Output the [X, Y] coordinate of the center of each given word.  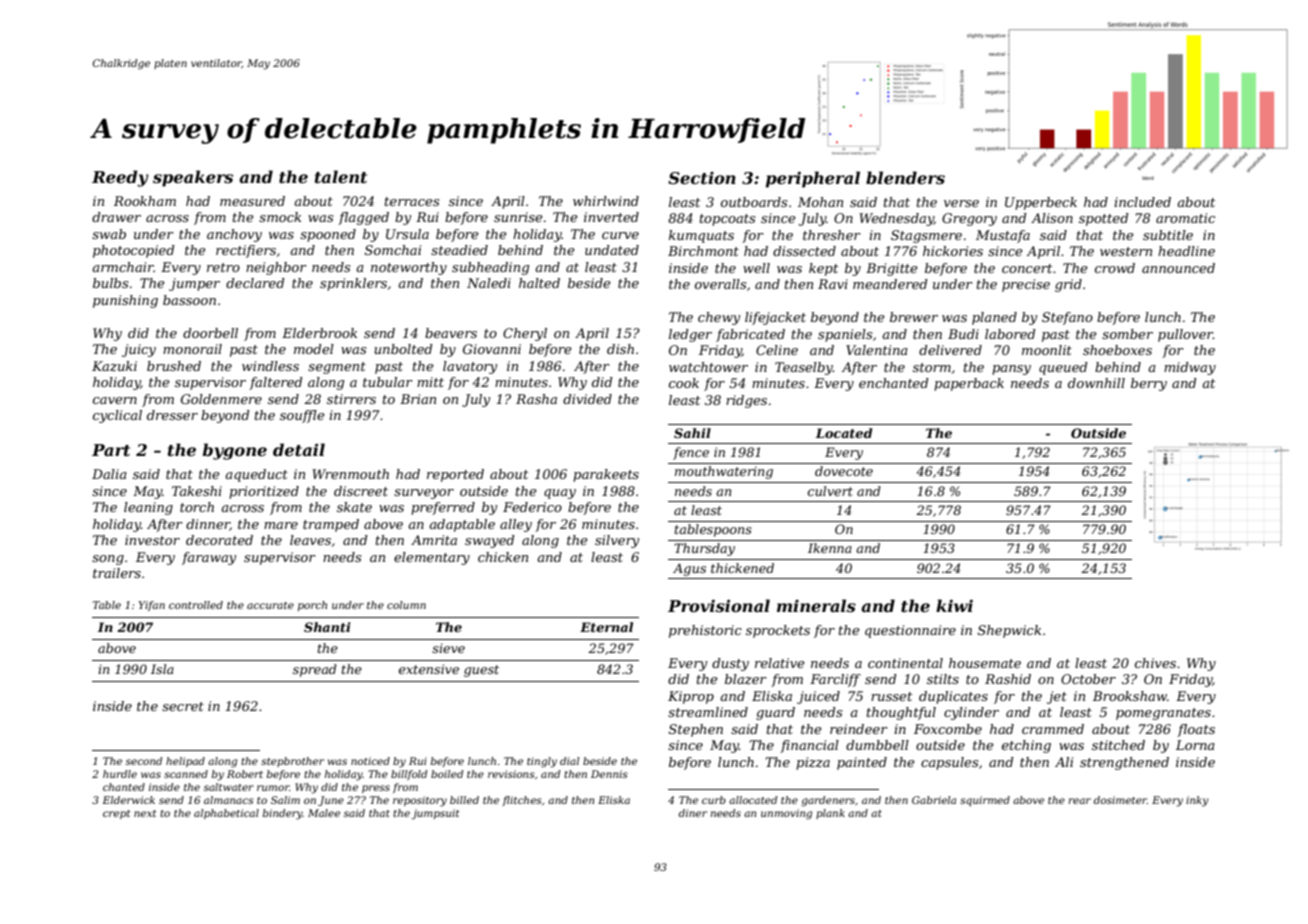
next [145, 813]
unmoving [786, 814]
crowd [1115, 268]
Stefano [1067, 318]
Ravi [833, 284]
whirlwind [606, 201]
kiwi [954, 605]
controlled [196, 605]
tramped [331, 525]
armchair [123, 267]
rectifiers [246, 251]
